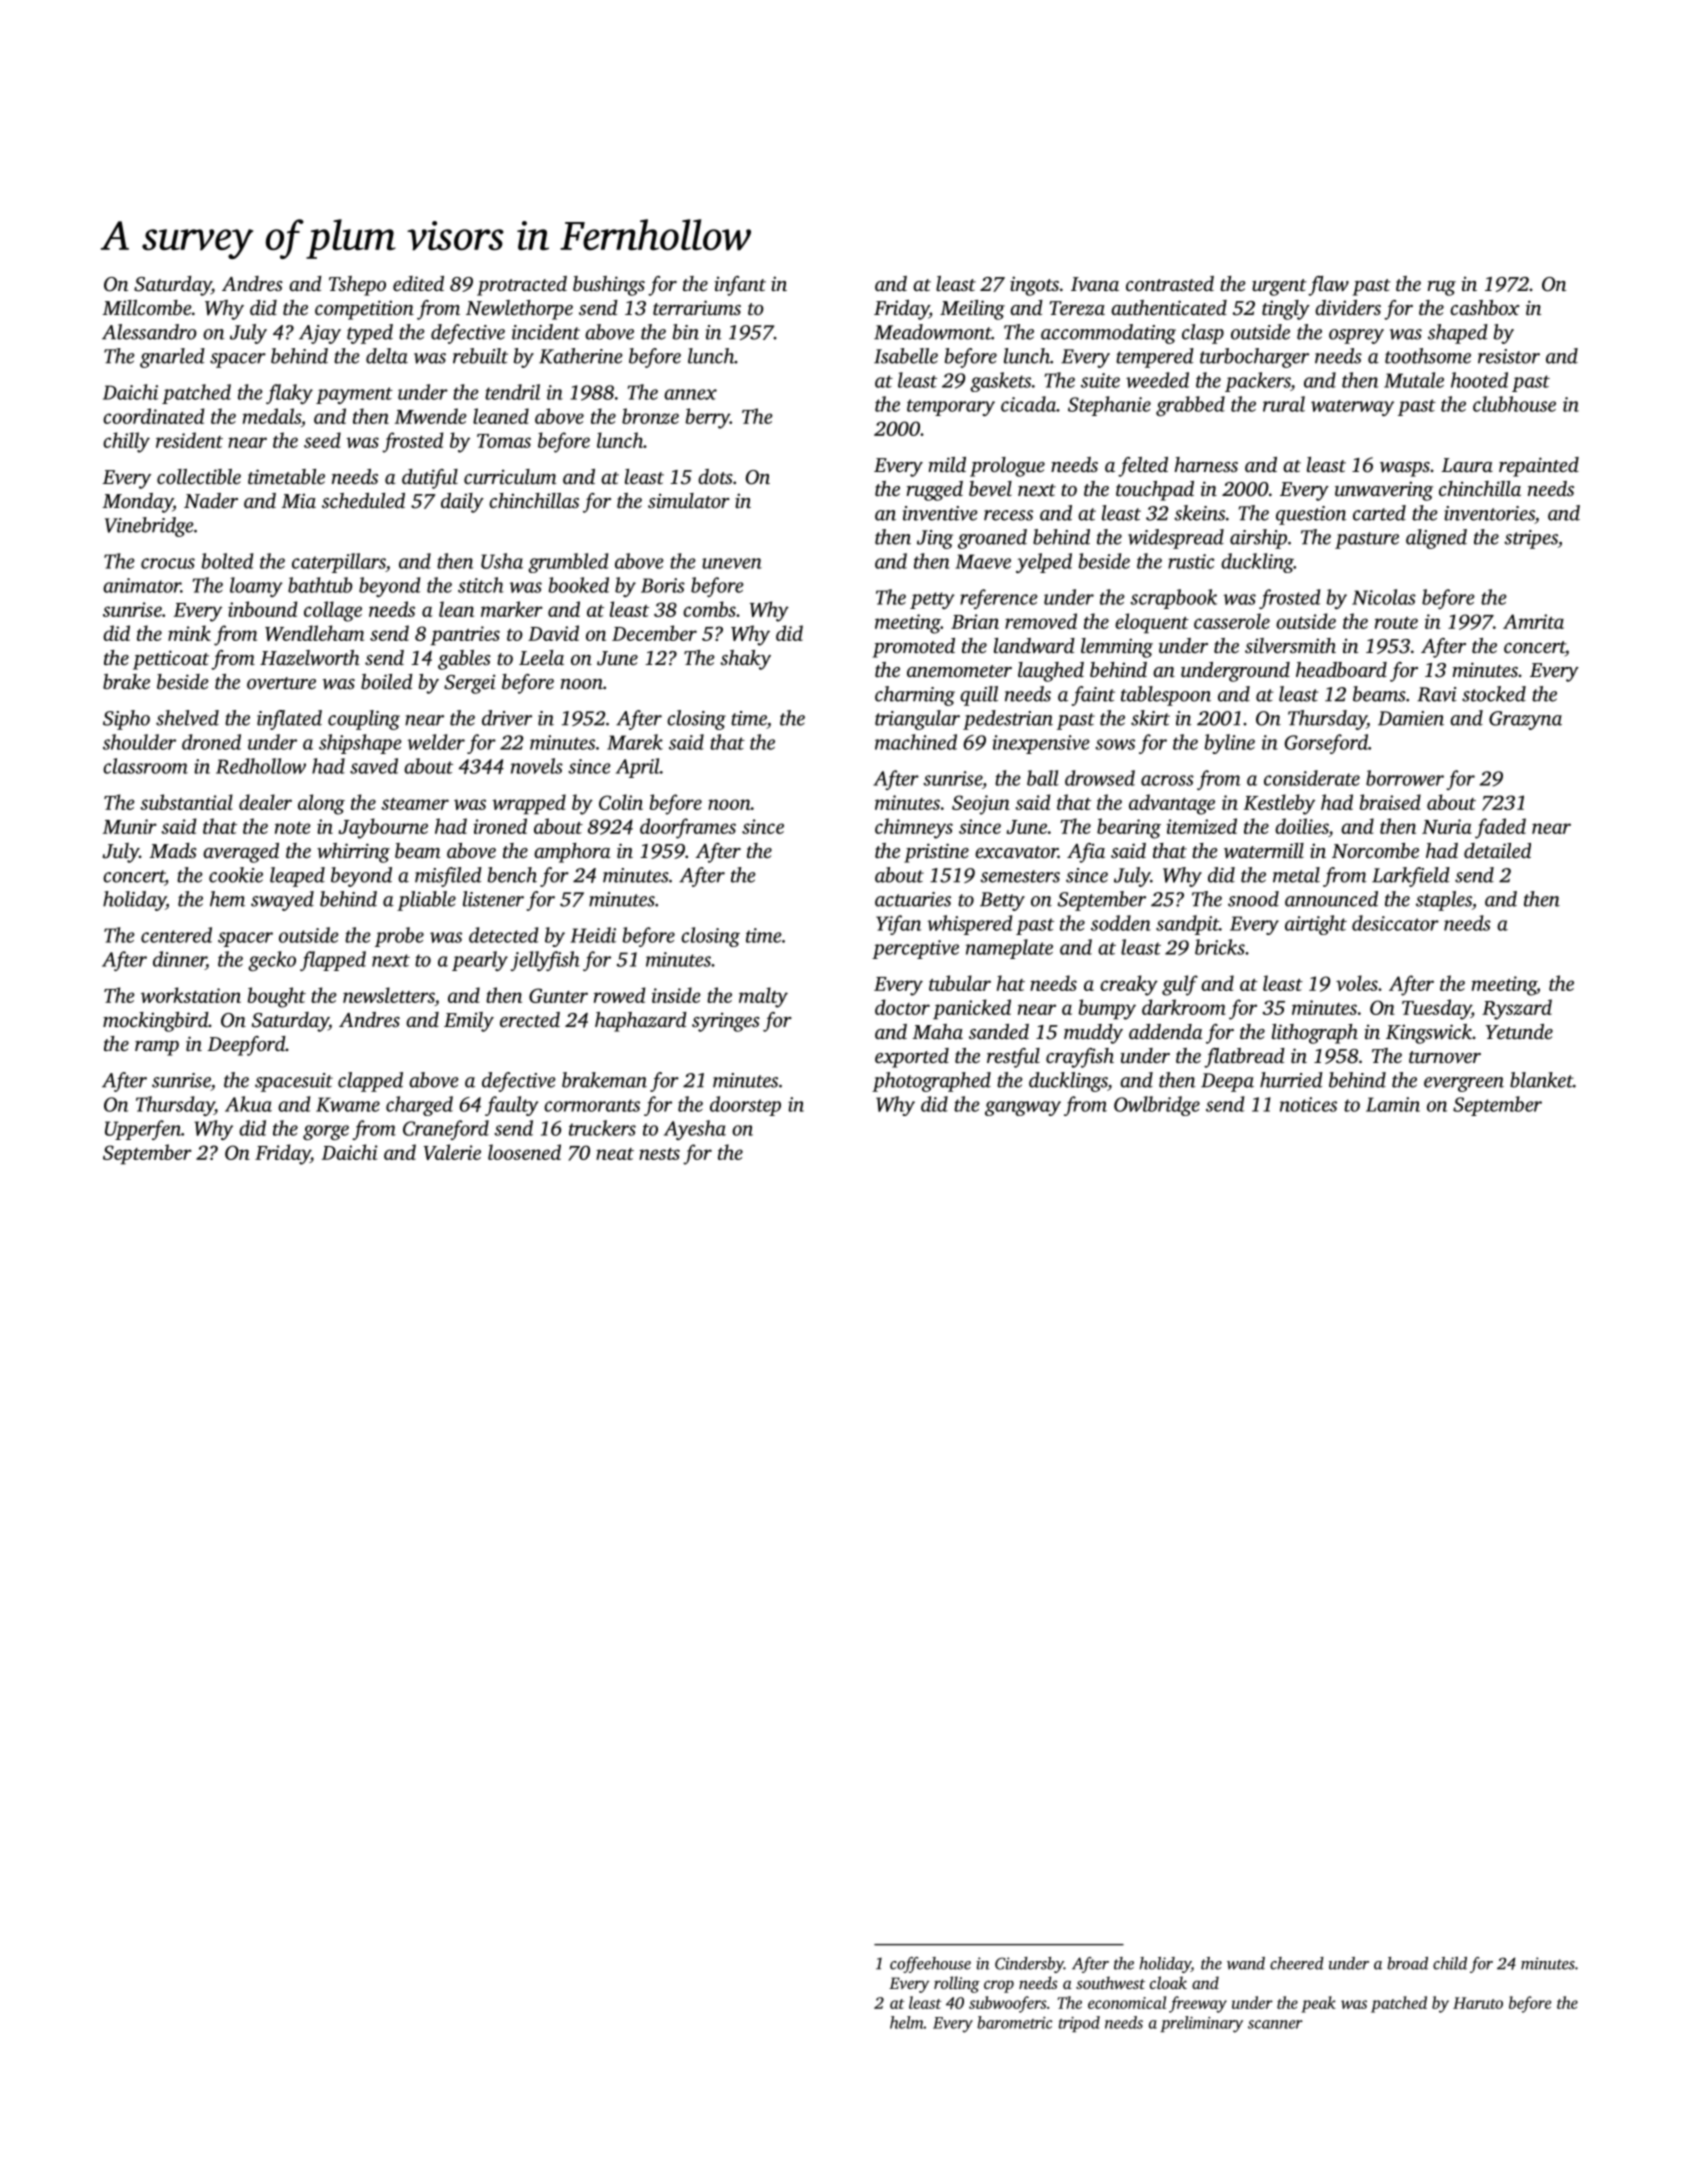 The width and height of the screenshot is (1683, 2178). Describe the element at coordinates (740, 286) in the screenshot. I see `infant` at that location.
